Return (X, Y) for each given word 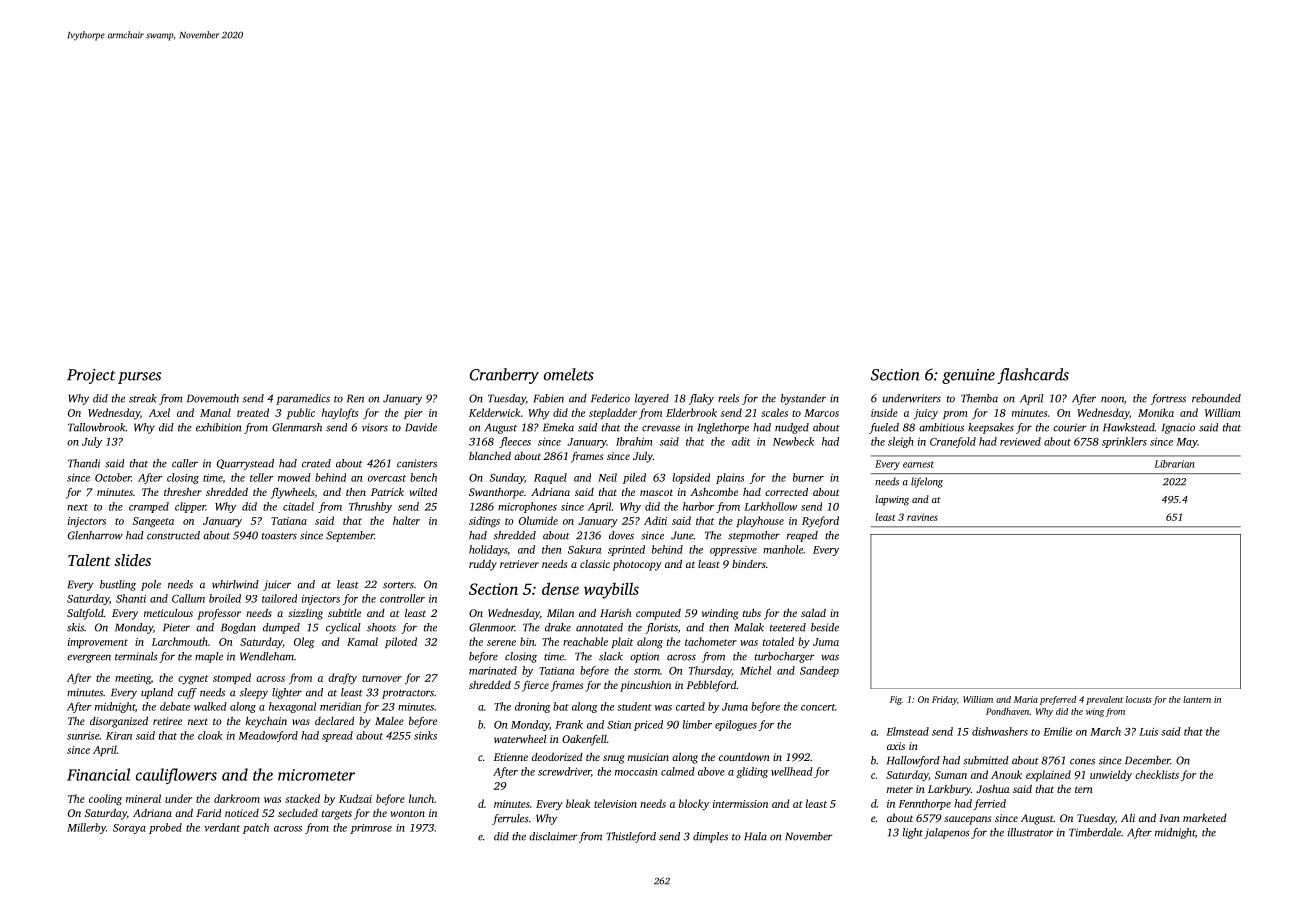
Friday (944, 700)
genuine (968, 376)
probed (165, 828)
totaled (778, 641)
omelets (569, 374)
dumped (281, 628)
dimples (710, 837)
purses (139, 378)
